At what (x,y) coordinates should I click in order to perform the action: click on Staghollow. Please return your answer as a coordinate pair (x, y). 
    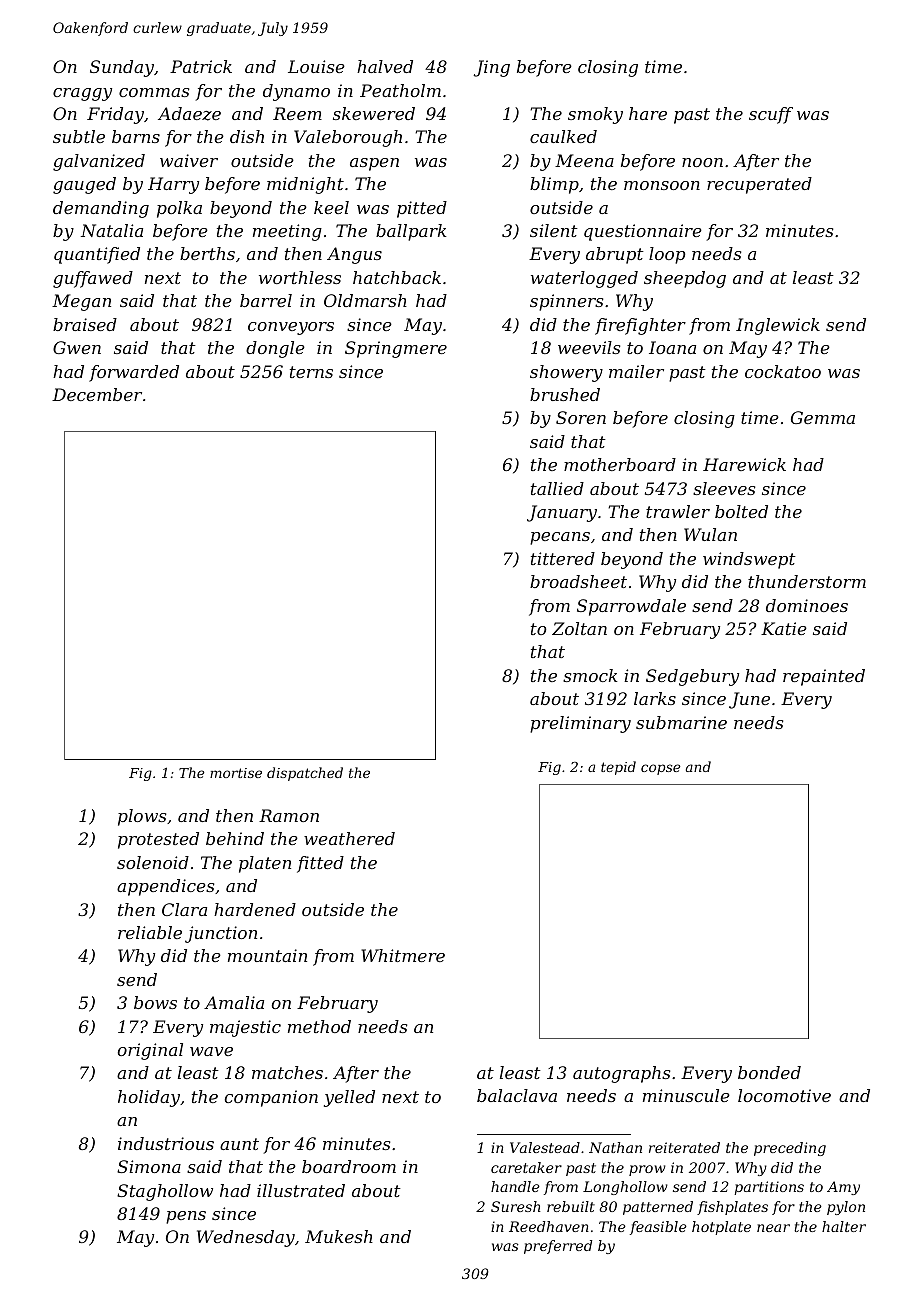
    Looking at the image, I should click on (165, 1192).
